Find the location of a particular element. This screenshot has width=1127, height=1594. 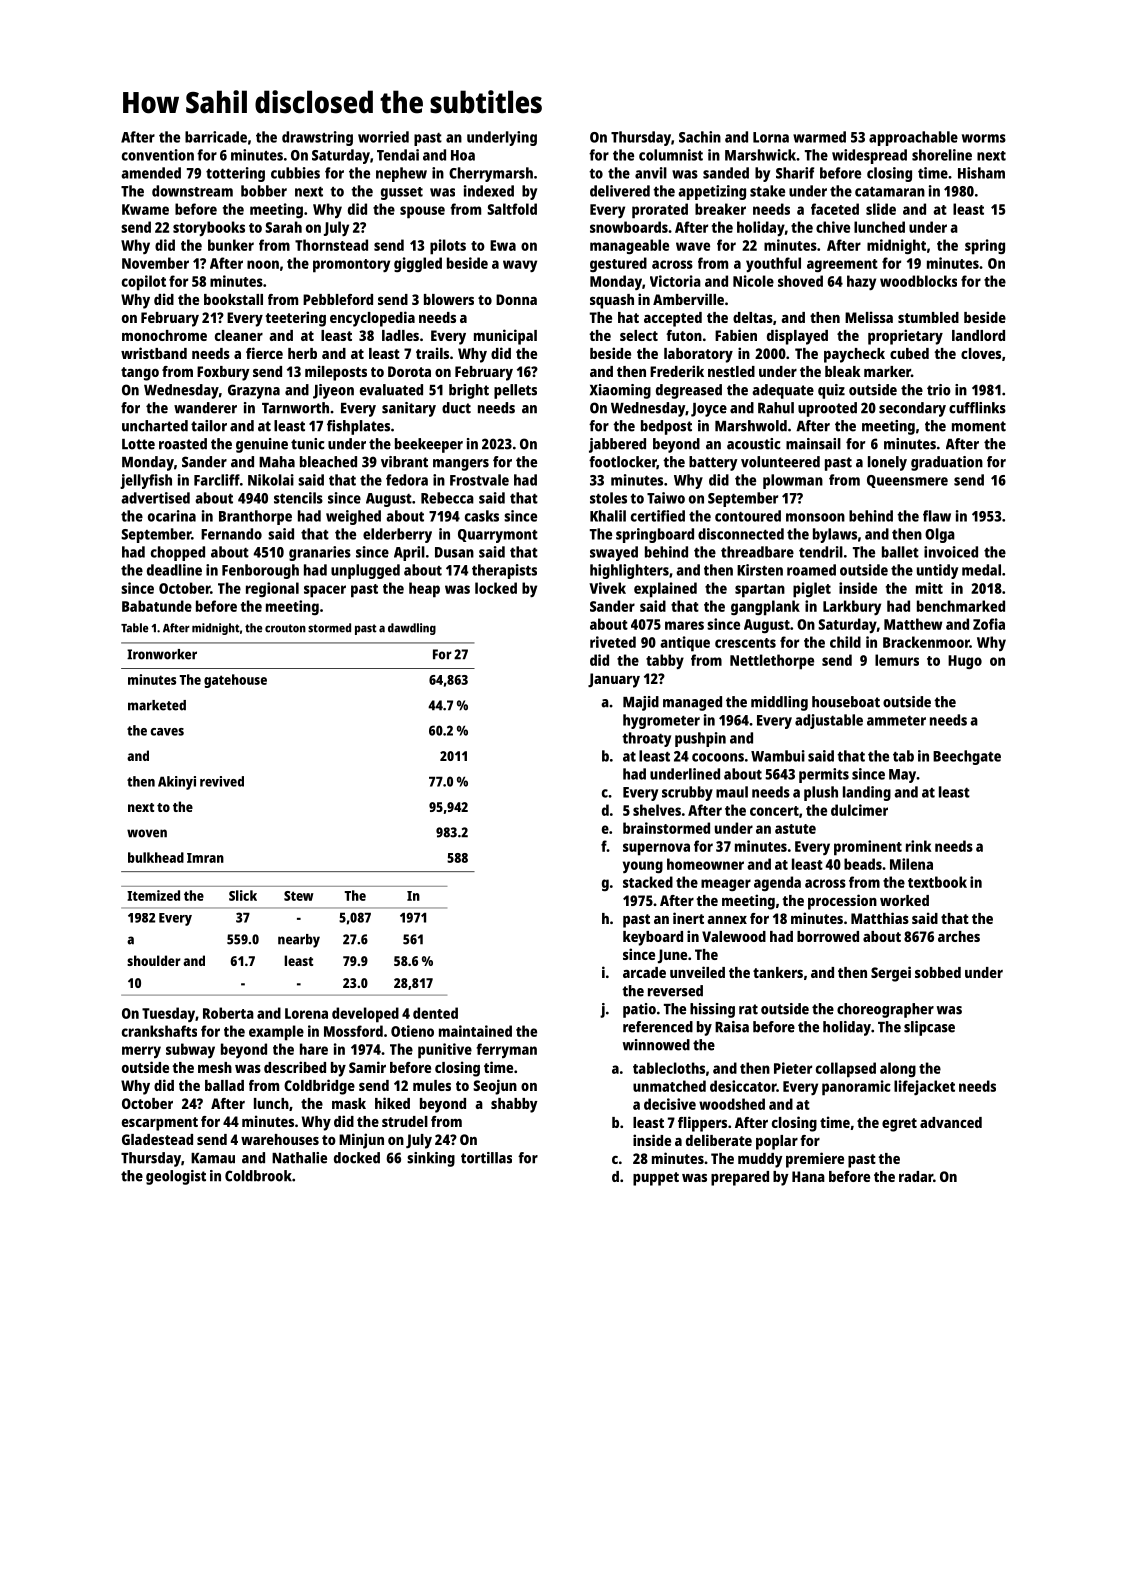

shabby is located at coordinates (514, 1105).
